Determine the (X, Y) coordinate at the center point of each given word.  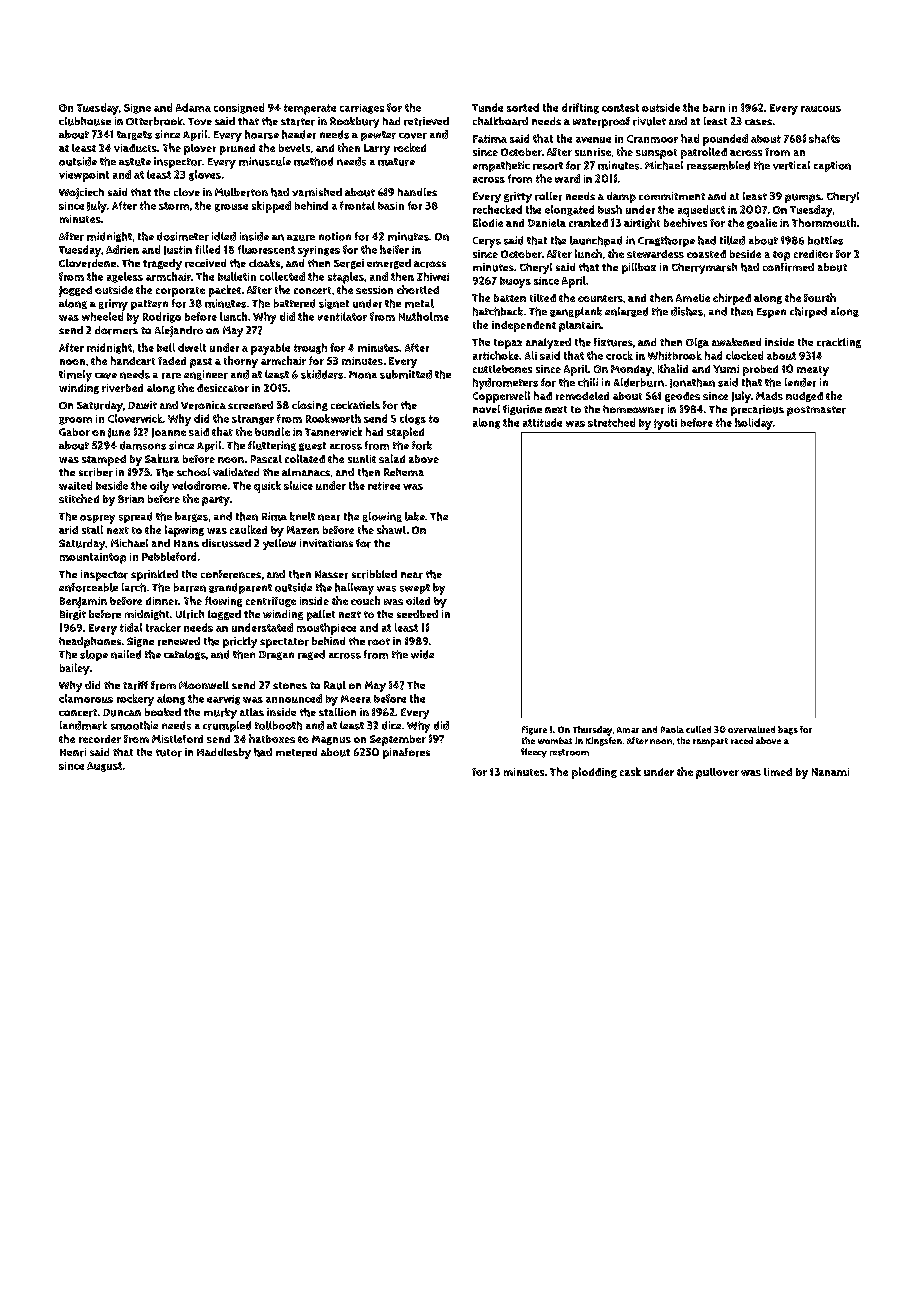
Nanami (830, 772)
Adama (193, 107)
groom (75, 421)
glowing (382, 517)
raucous (821, 109)
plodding (594, 773)
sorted (523, 107)
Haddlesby (224, 753)
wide (422, 654)
